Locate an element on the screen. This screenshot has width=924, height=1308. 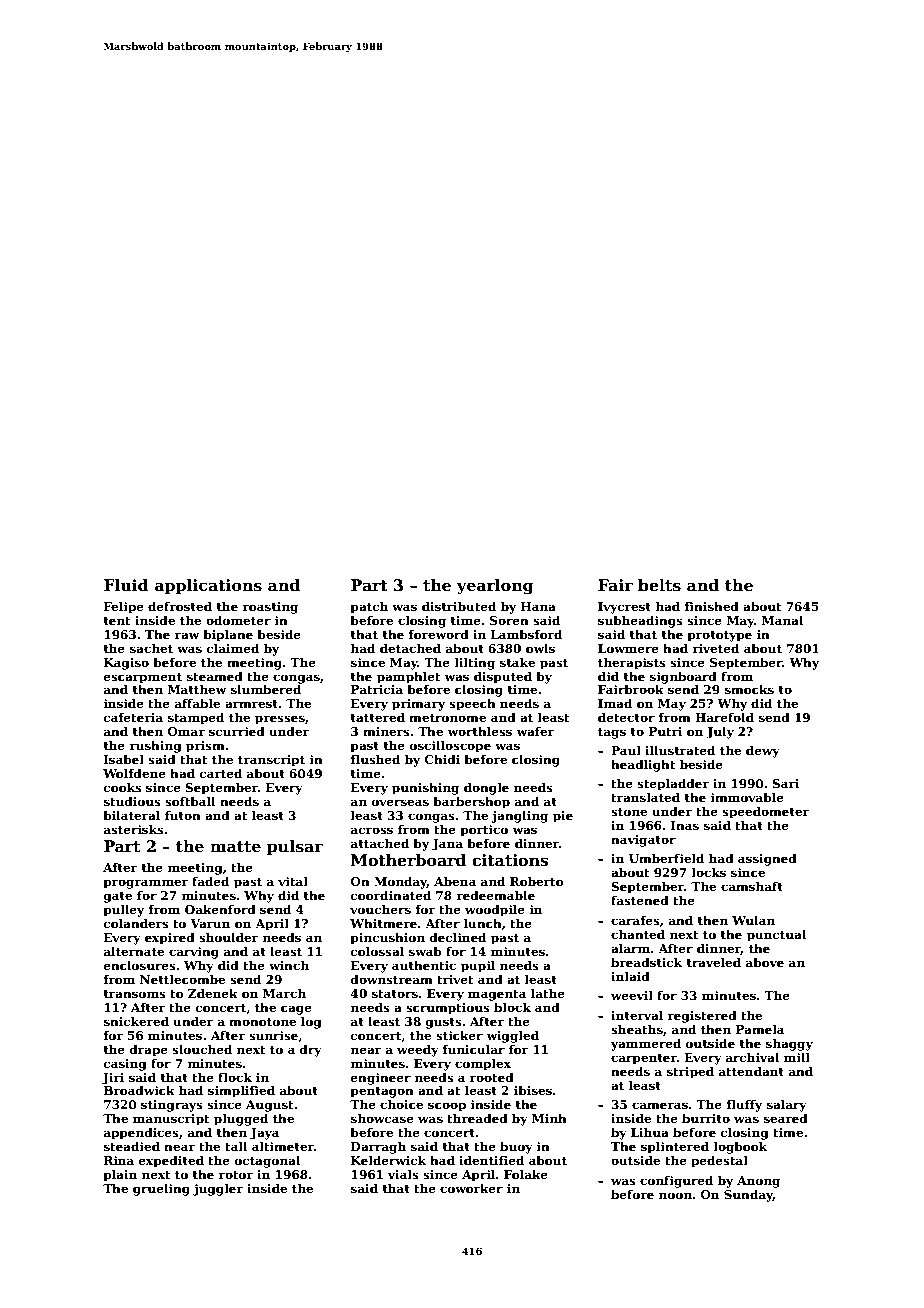
Darragh is located at coordinates (378, 1147).
